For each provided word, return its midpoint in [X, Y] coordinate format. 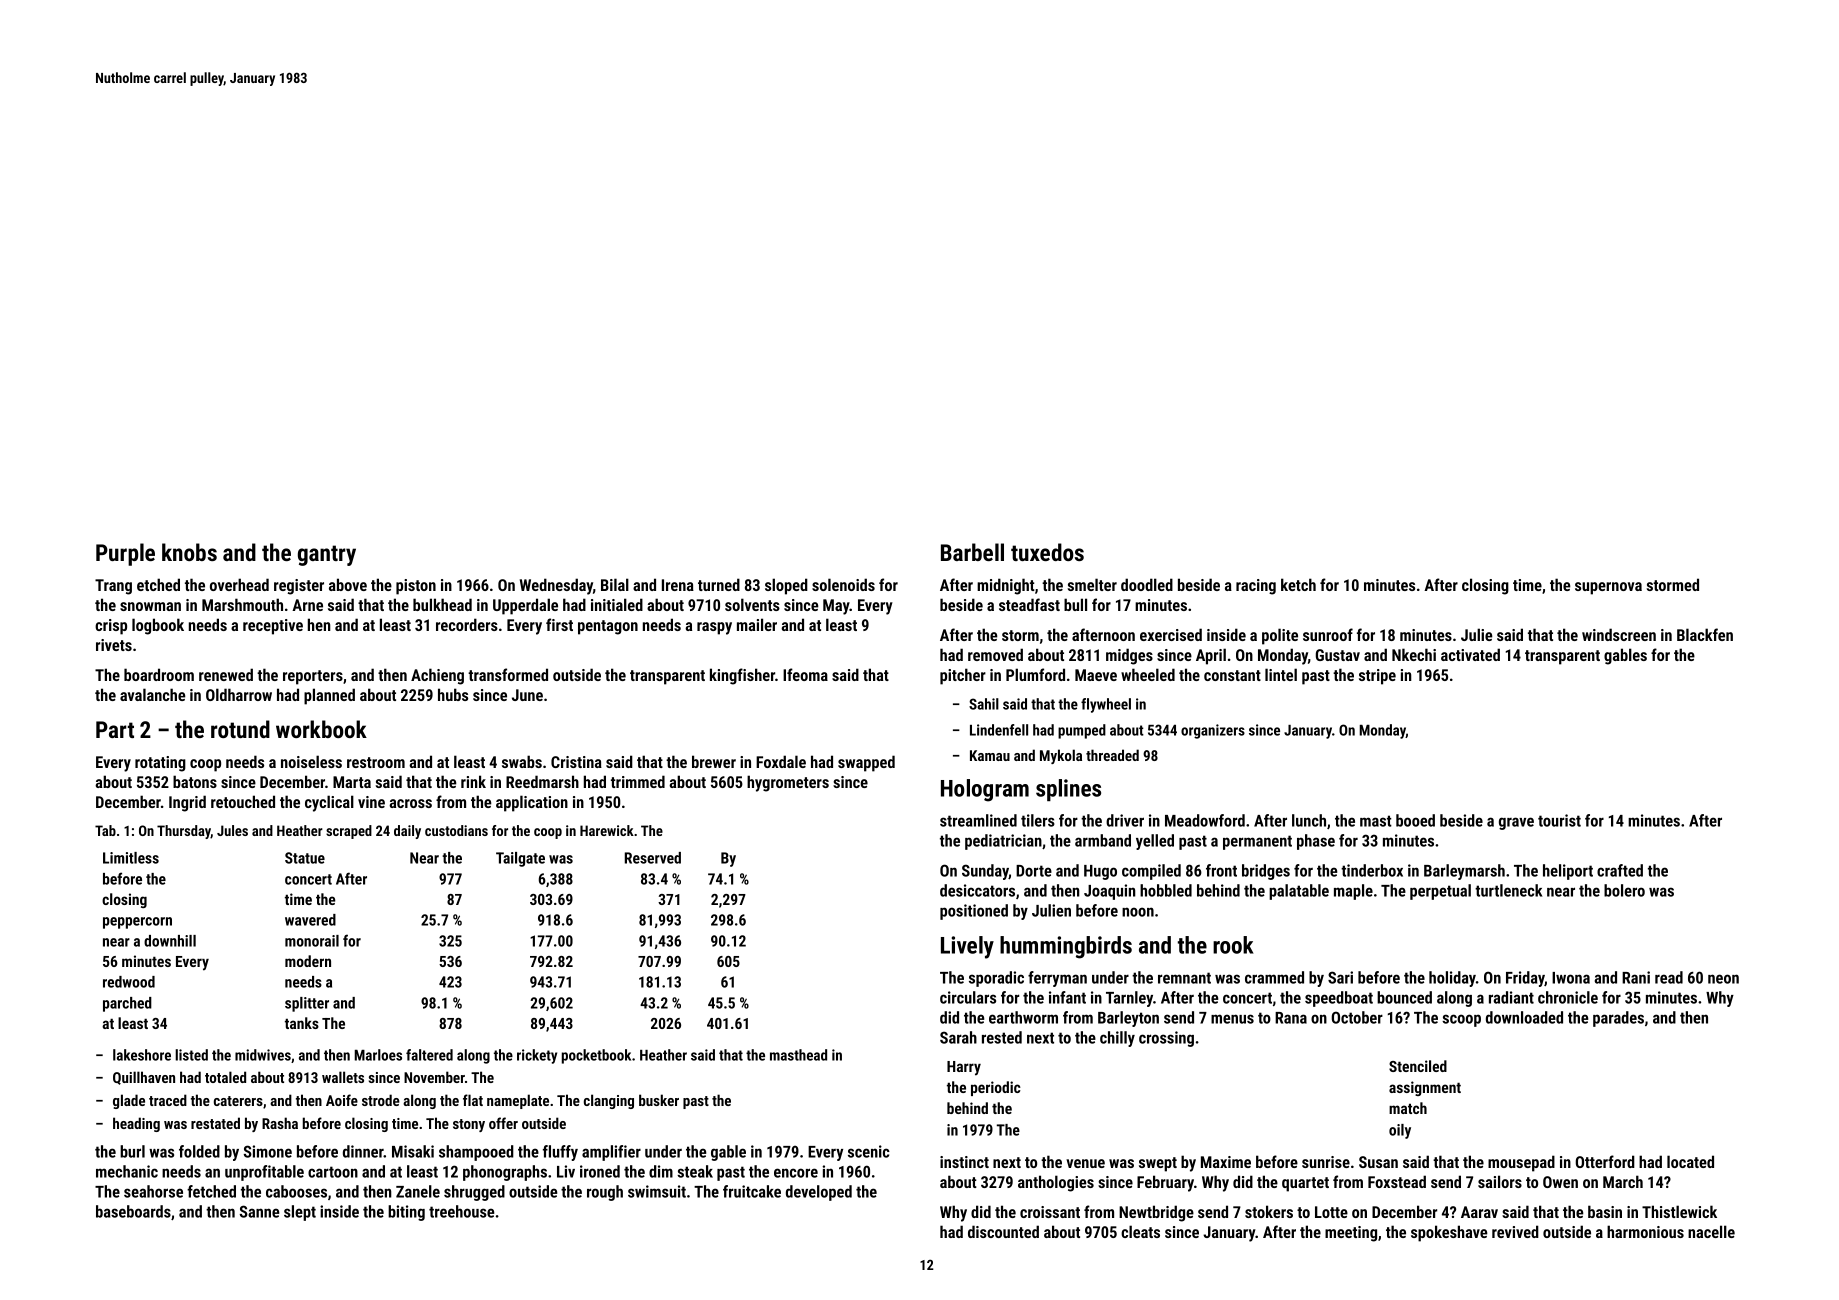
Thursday [184, 832]
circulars [968, 997]
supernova [1608, 588]
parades [1618, 1019]
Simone [268, 1151]
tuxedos [1047, 552]
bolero [1624, 890]
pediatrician [1003, 842]
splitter [307, 1004]
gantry [327, 555]
